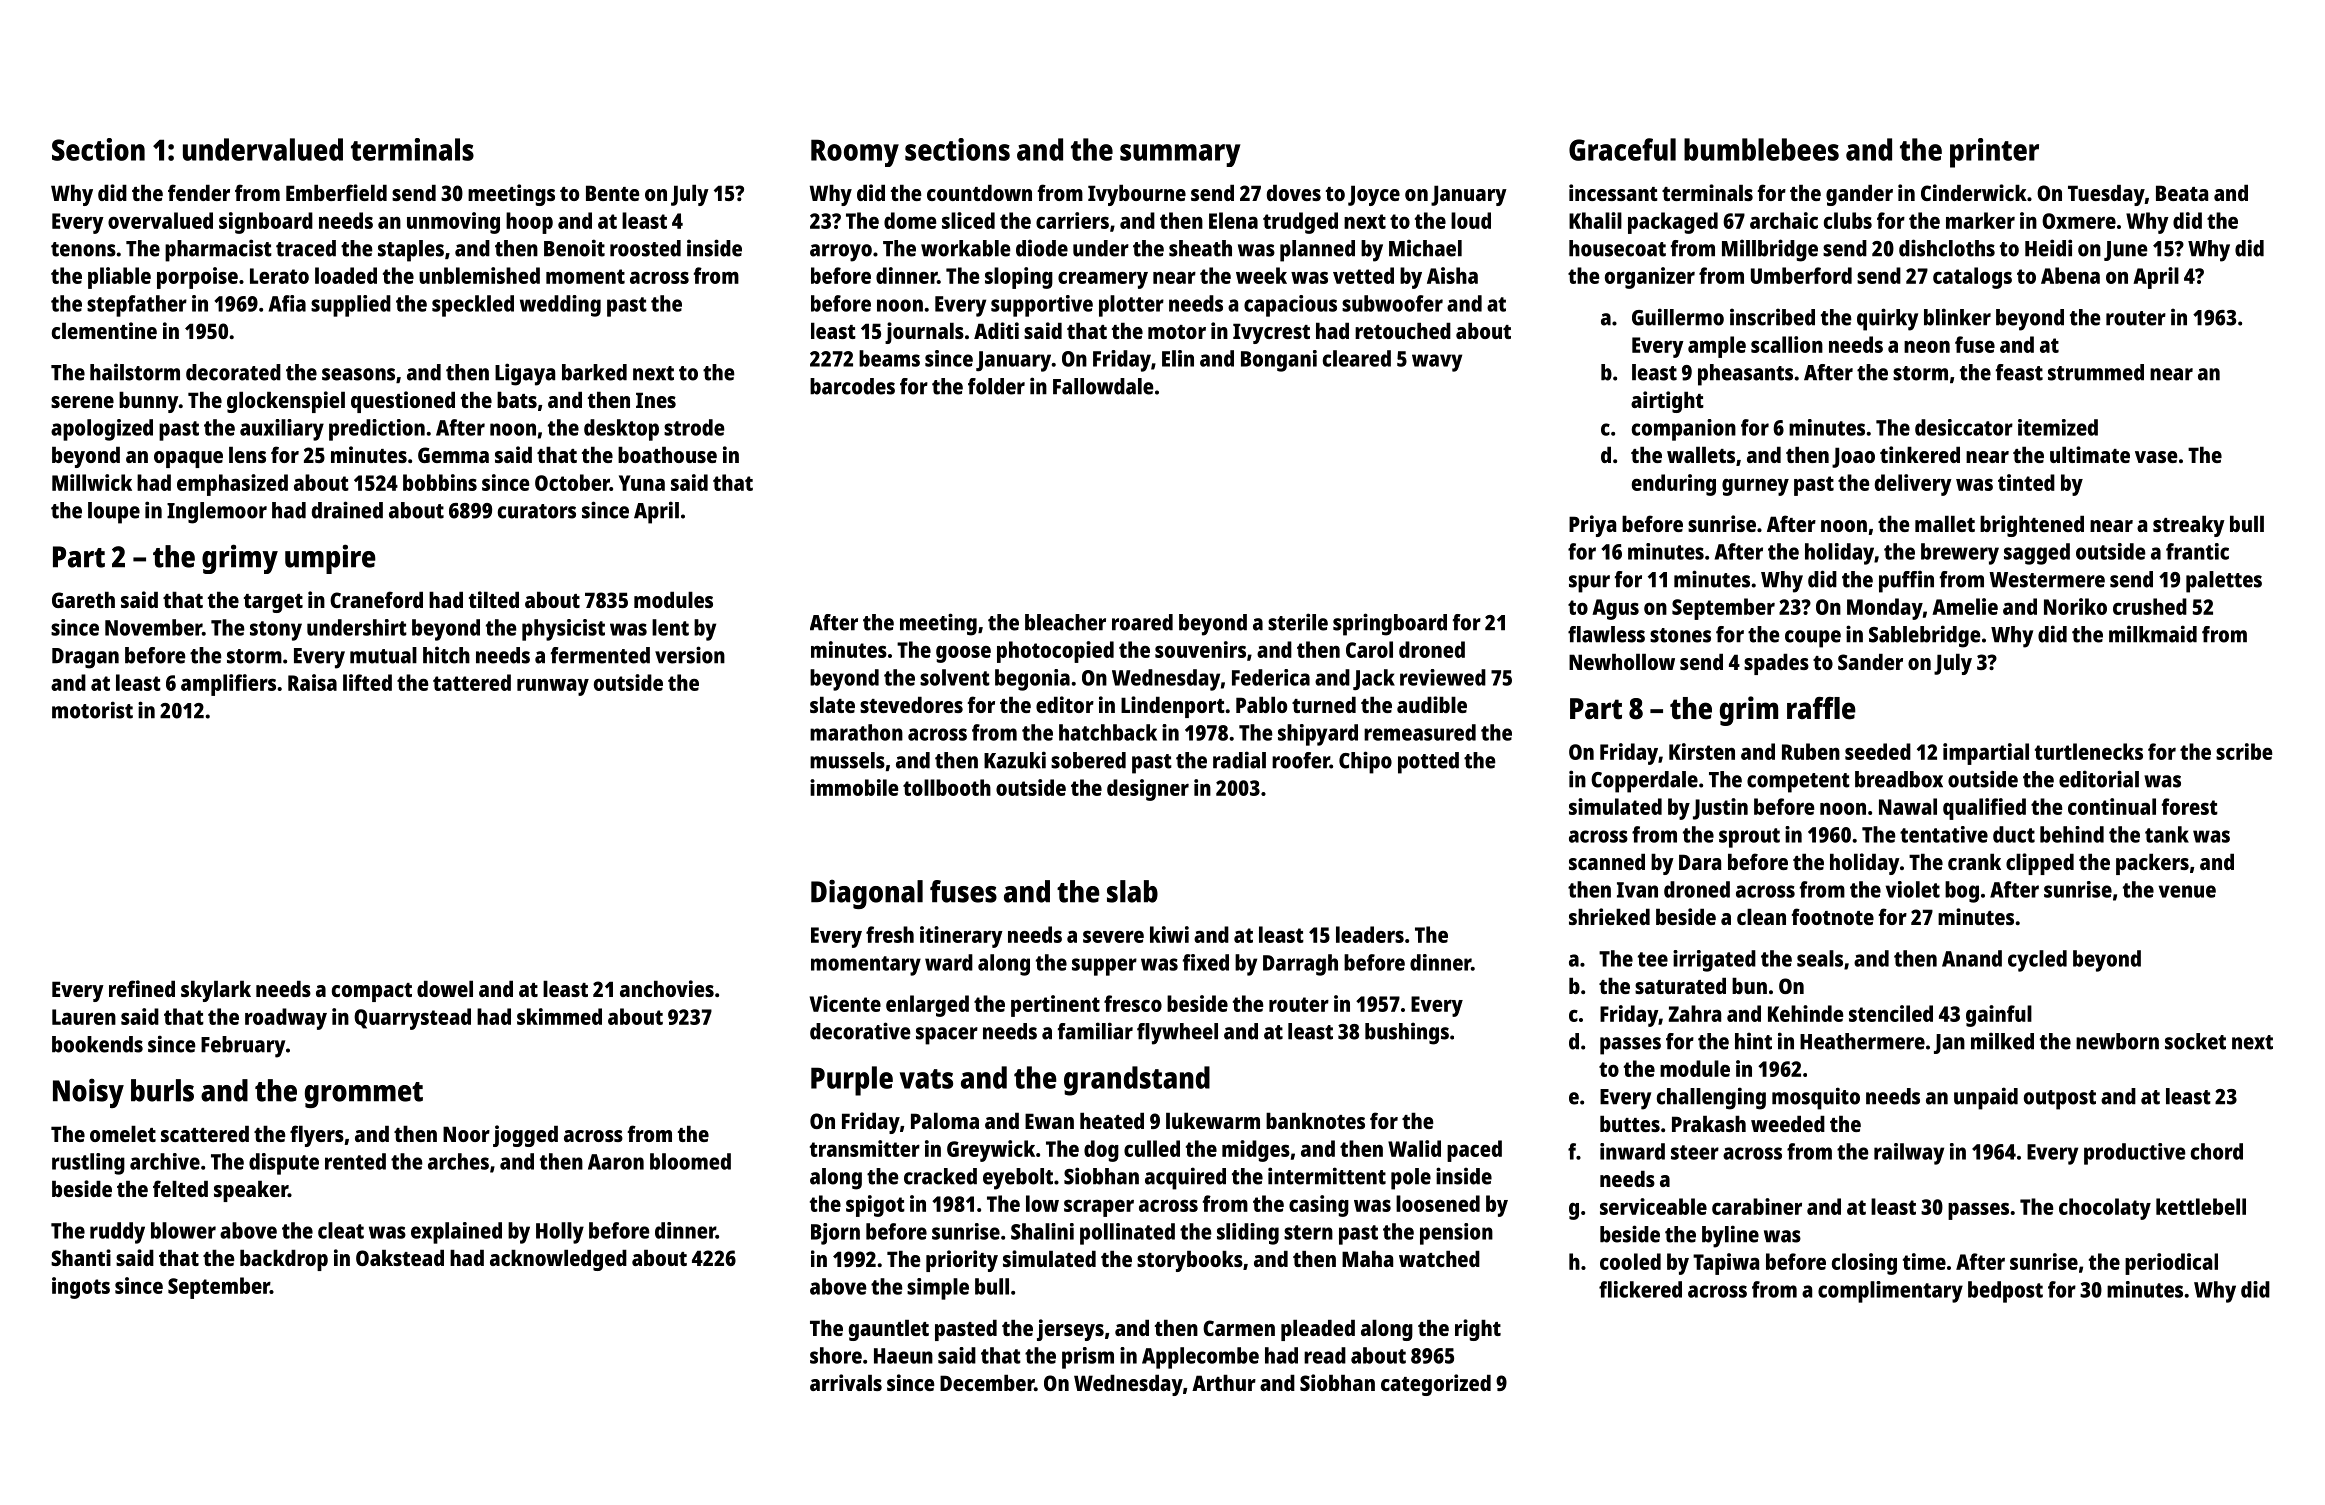 The height and width of the document is (1505, 2325). Describe the element at coordinates (199, 192) in the document. I see `fender` at that location.
